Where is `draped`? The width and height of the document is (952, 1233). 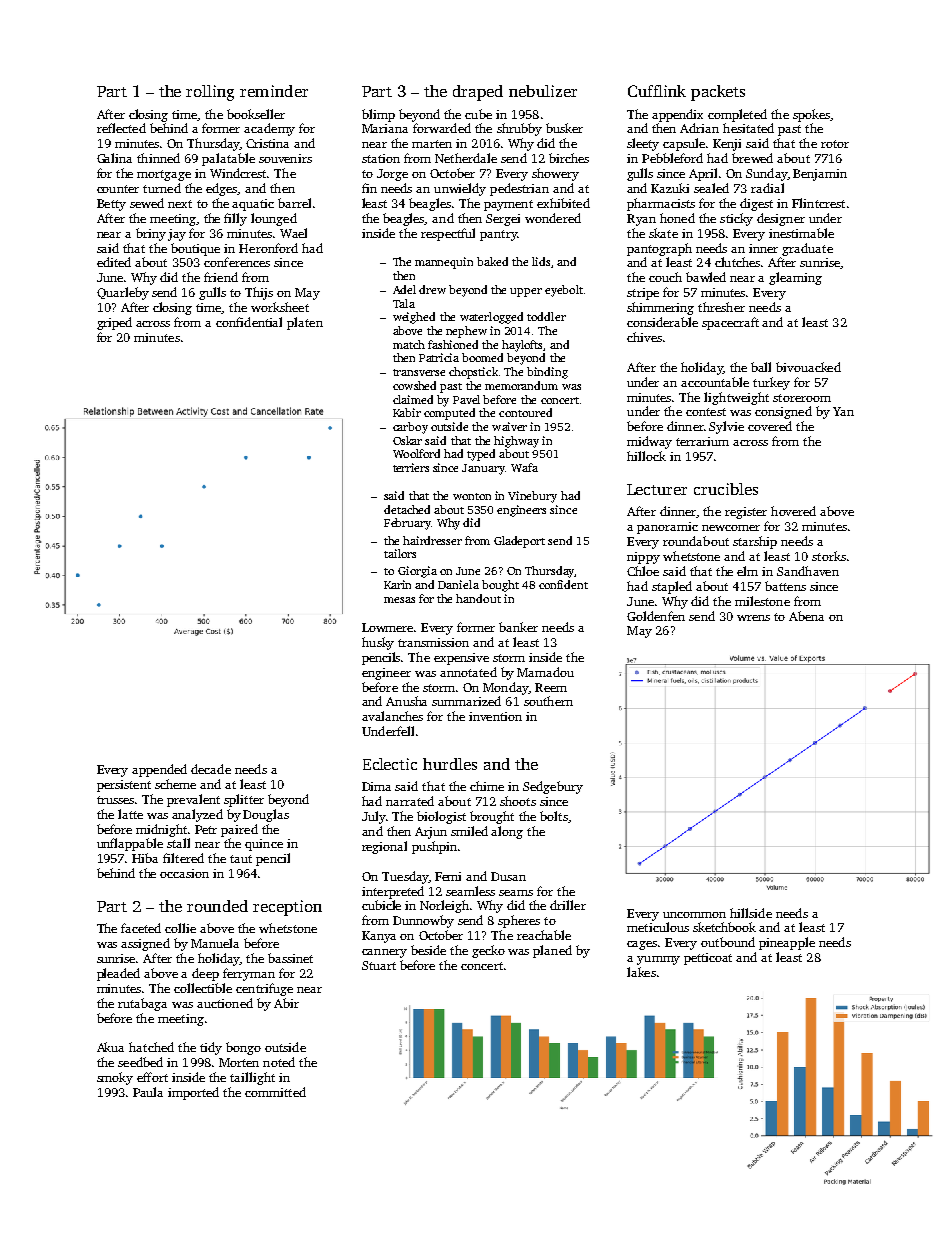 draped is located at coordinates (478, 93).
